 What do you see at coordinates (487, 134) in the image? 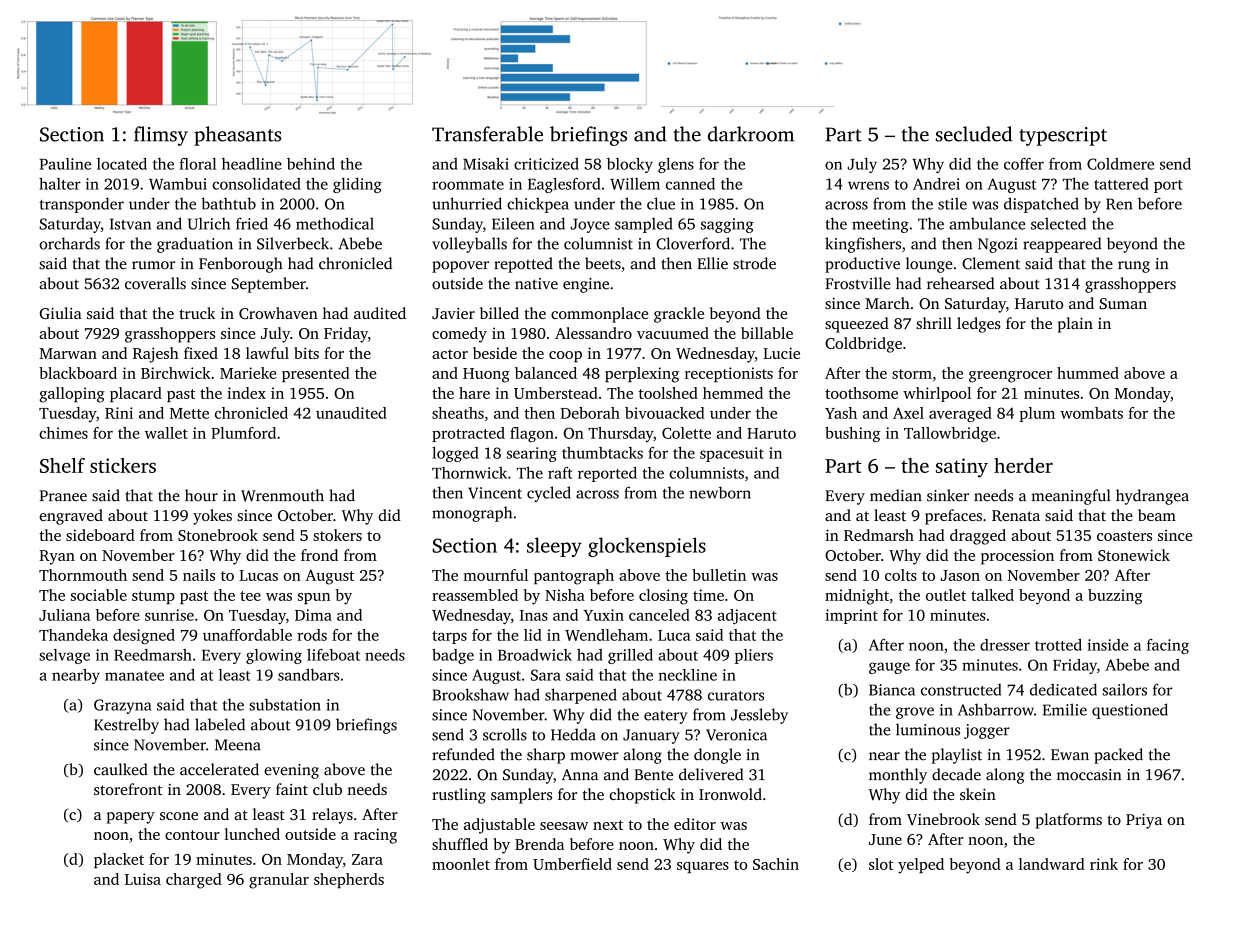
I see `Transferable` at bounding box center [487, 134].
